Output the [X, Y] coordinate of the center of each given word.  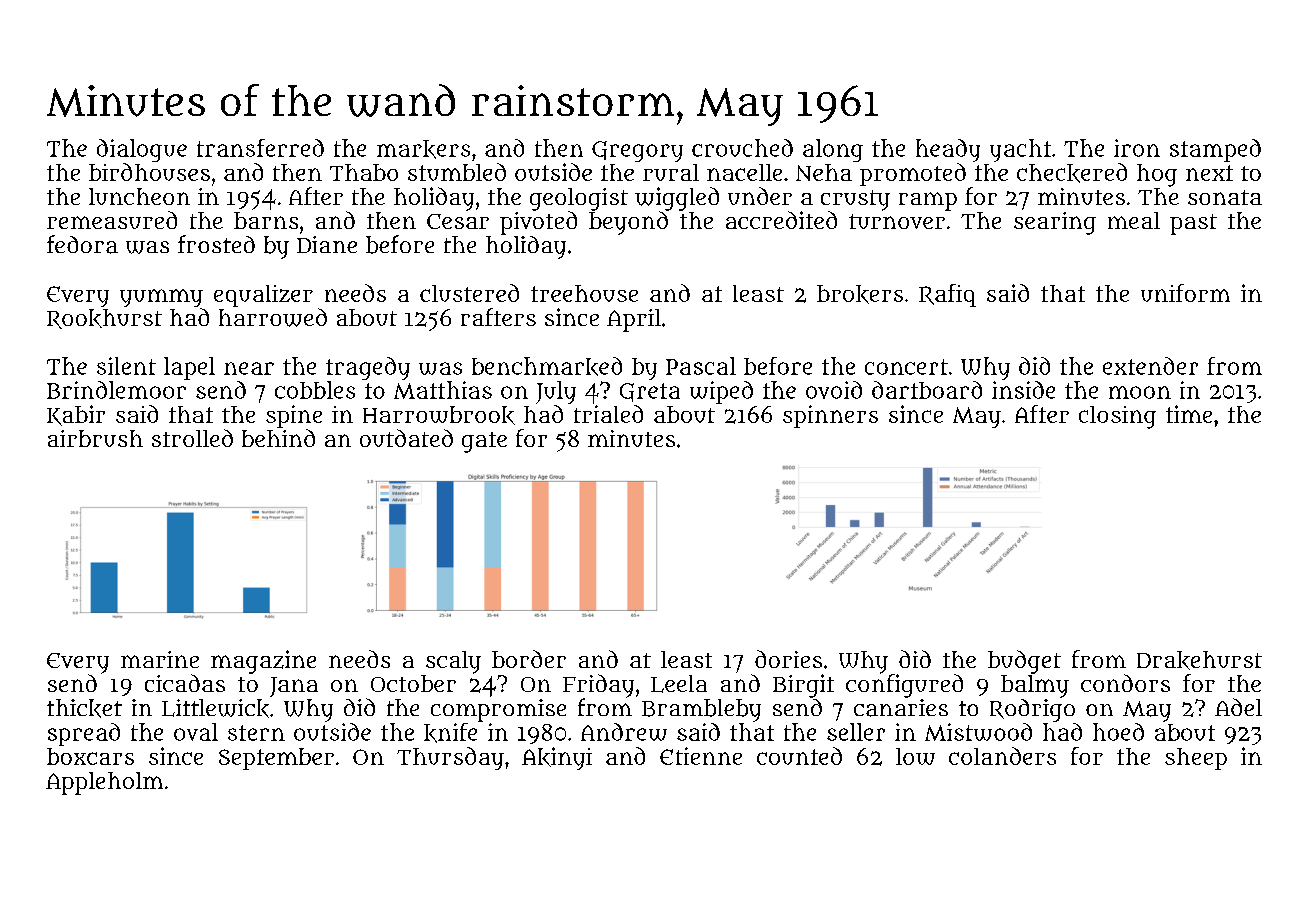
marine [160, 659]
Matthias [443, 390]
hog [1157, 175]
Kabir [76, 415]
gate [484, 442]
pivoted [538, 223]
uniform [1185, 293]
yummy [161, 298]
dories [788, 659]
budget [1024, 662]
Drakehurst [1199, 660]
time [1189, 414]
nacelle [744, 172]
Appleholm [104, 783]
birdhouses [149, 172]
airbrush [95, 438]
